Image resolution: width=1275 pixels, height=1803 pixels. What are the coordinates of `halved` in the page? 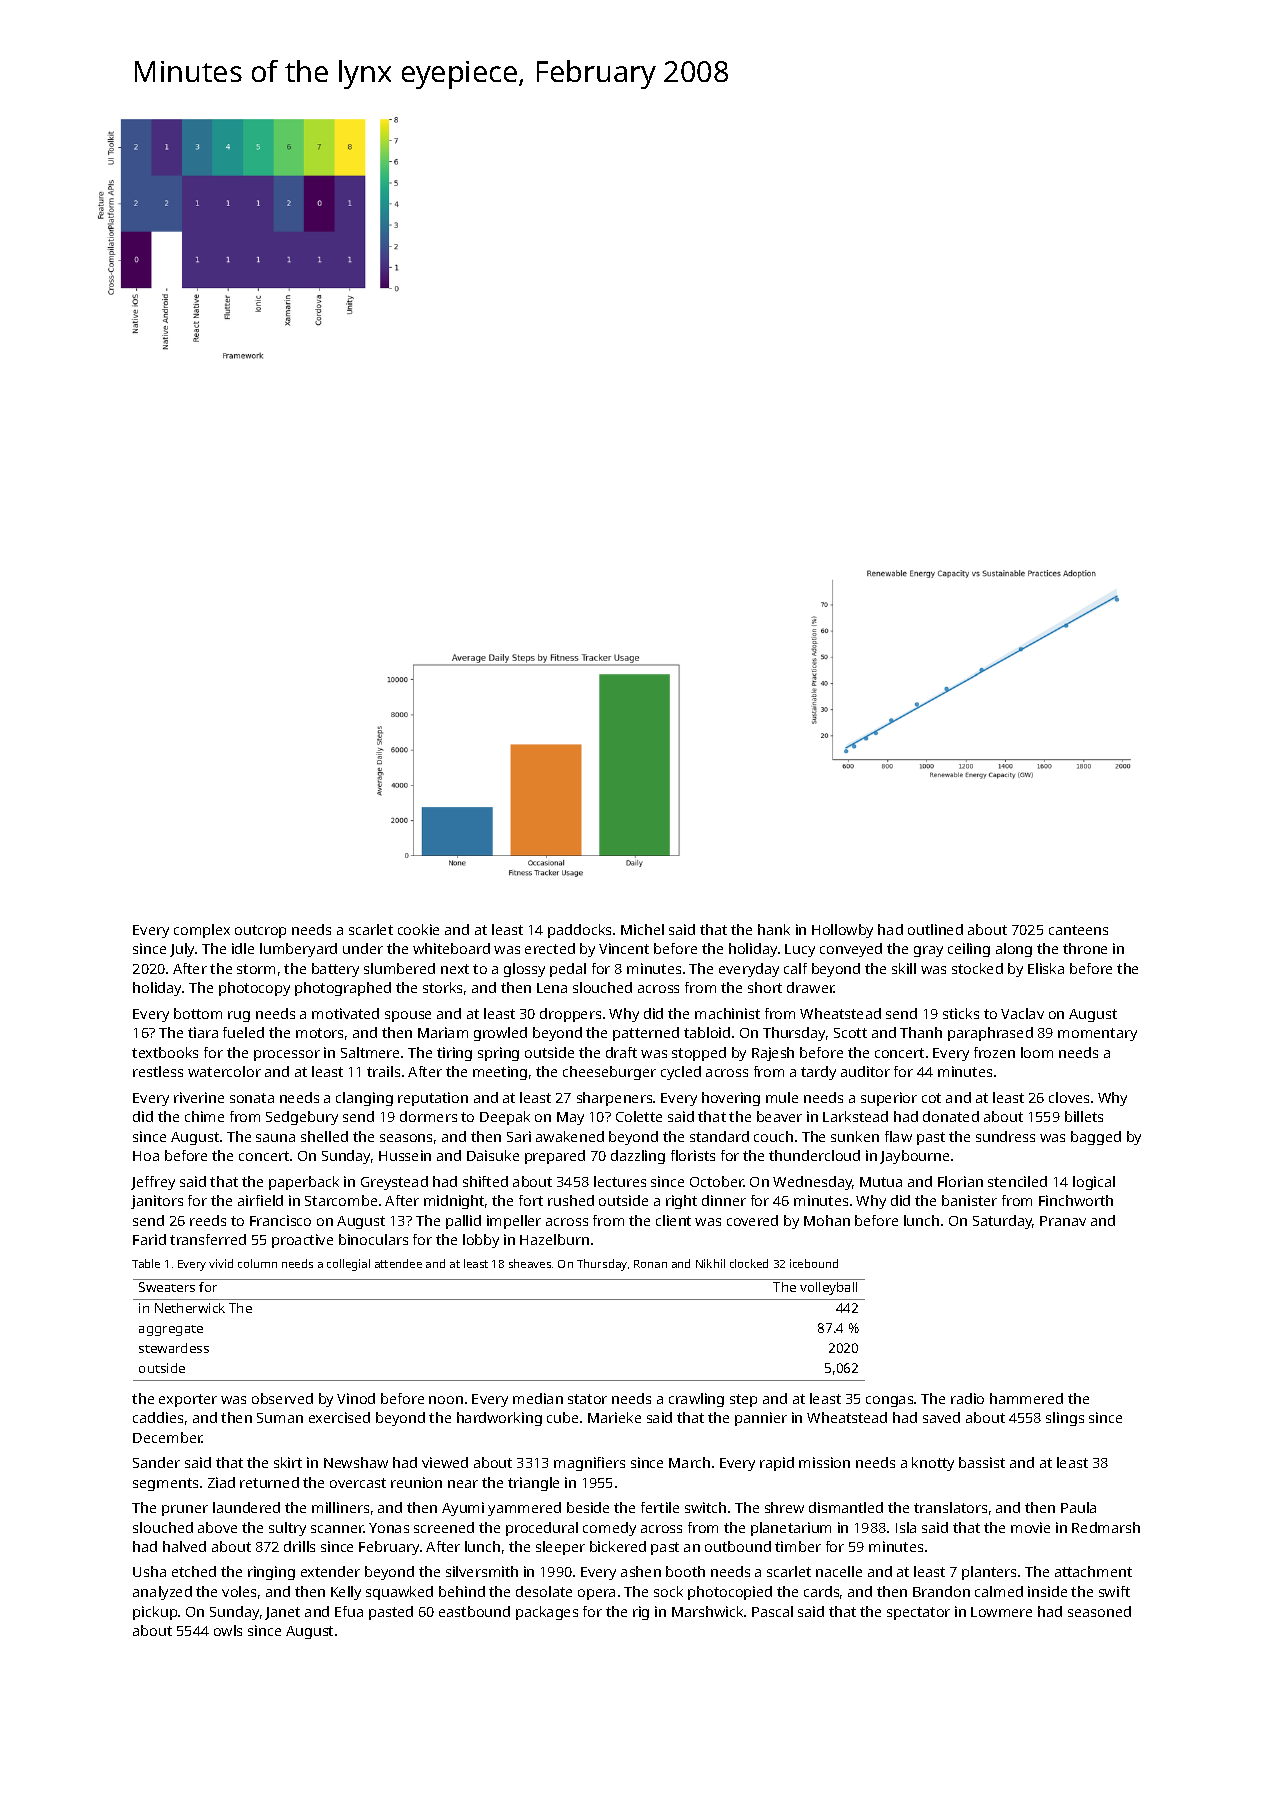 It's located at (184, 1546).
